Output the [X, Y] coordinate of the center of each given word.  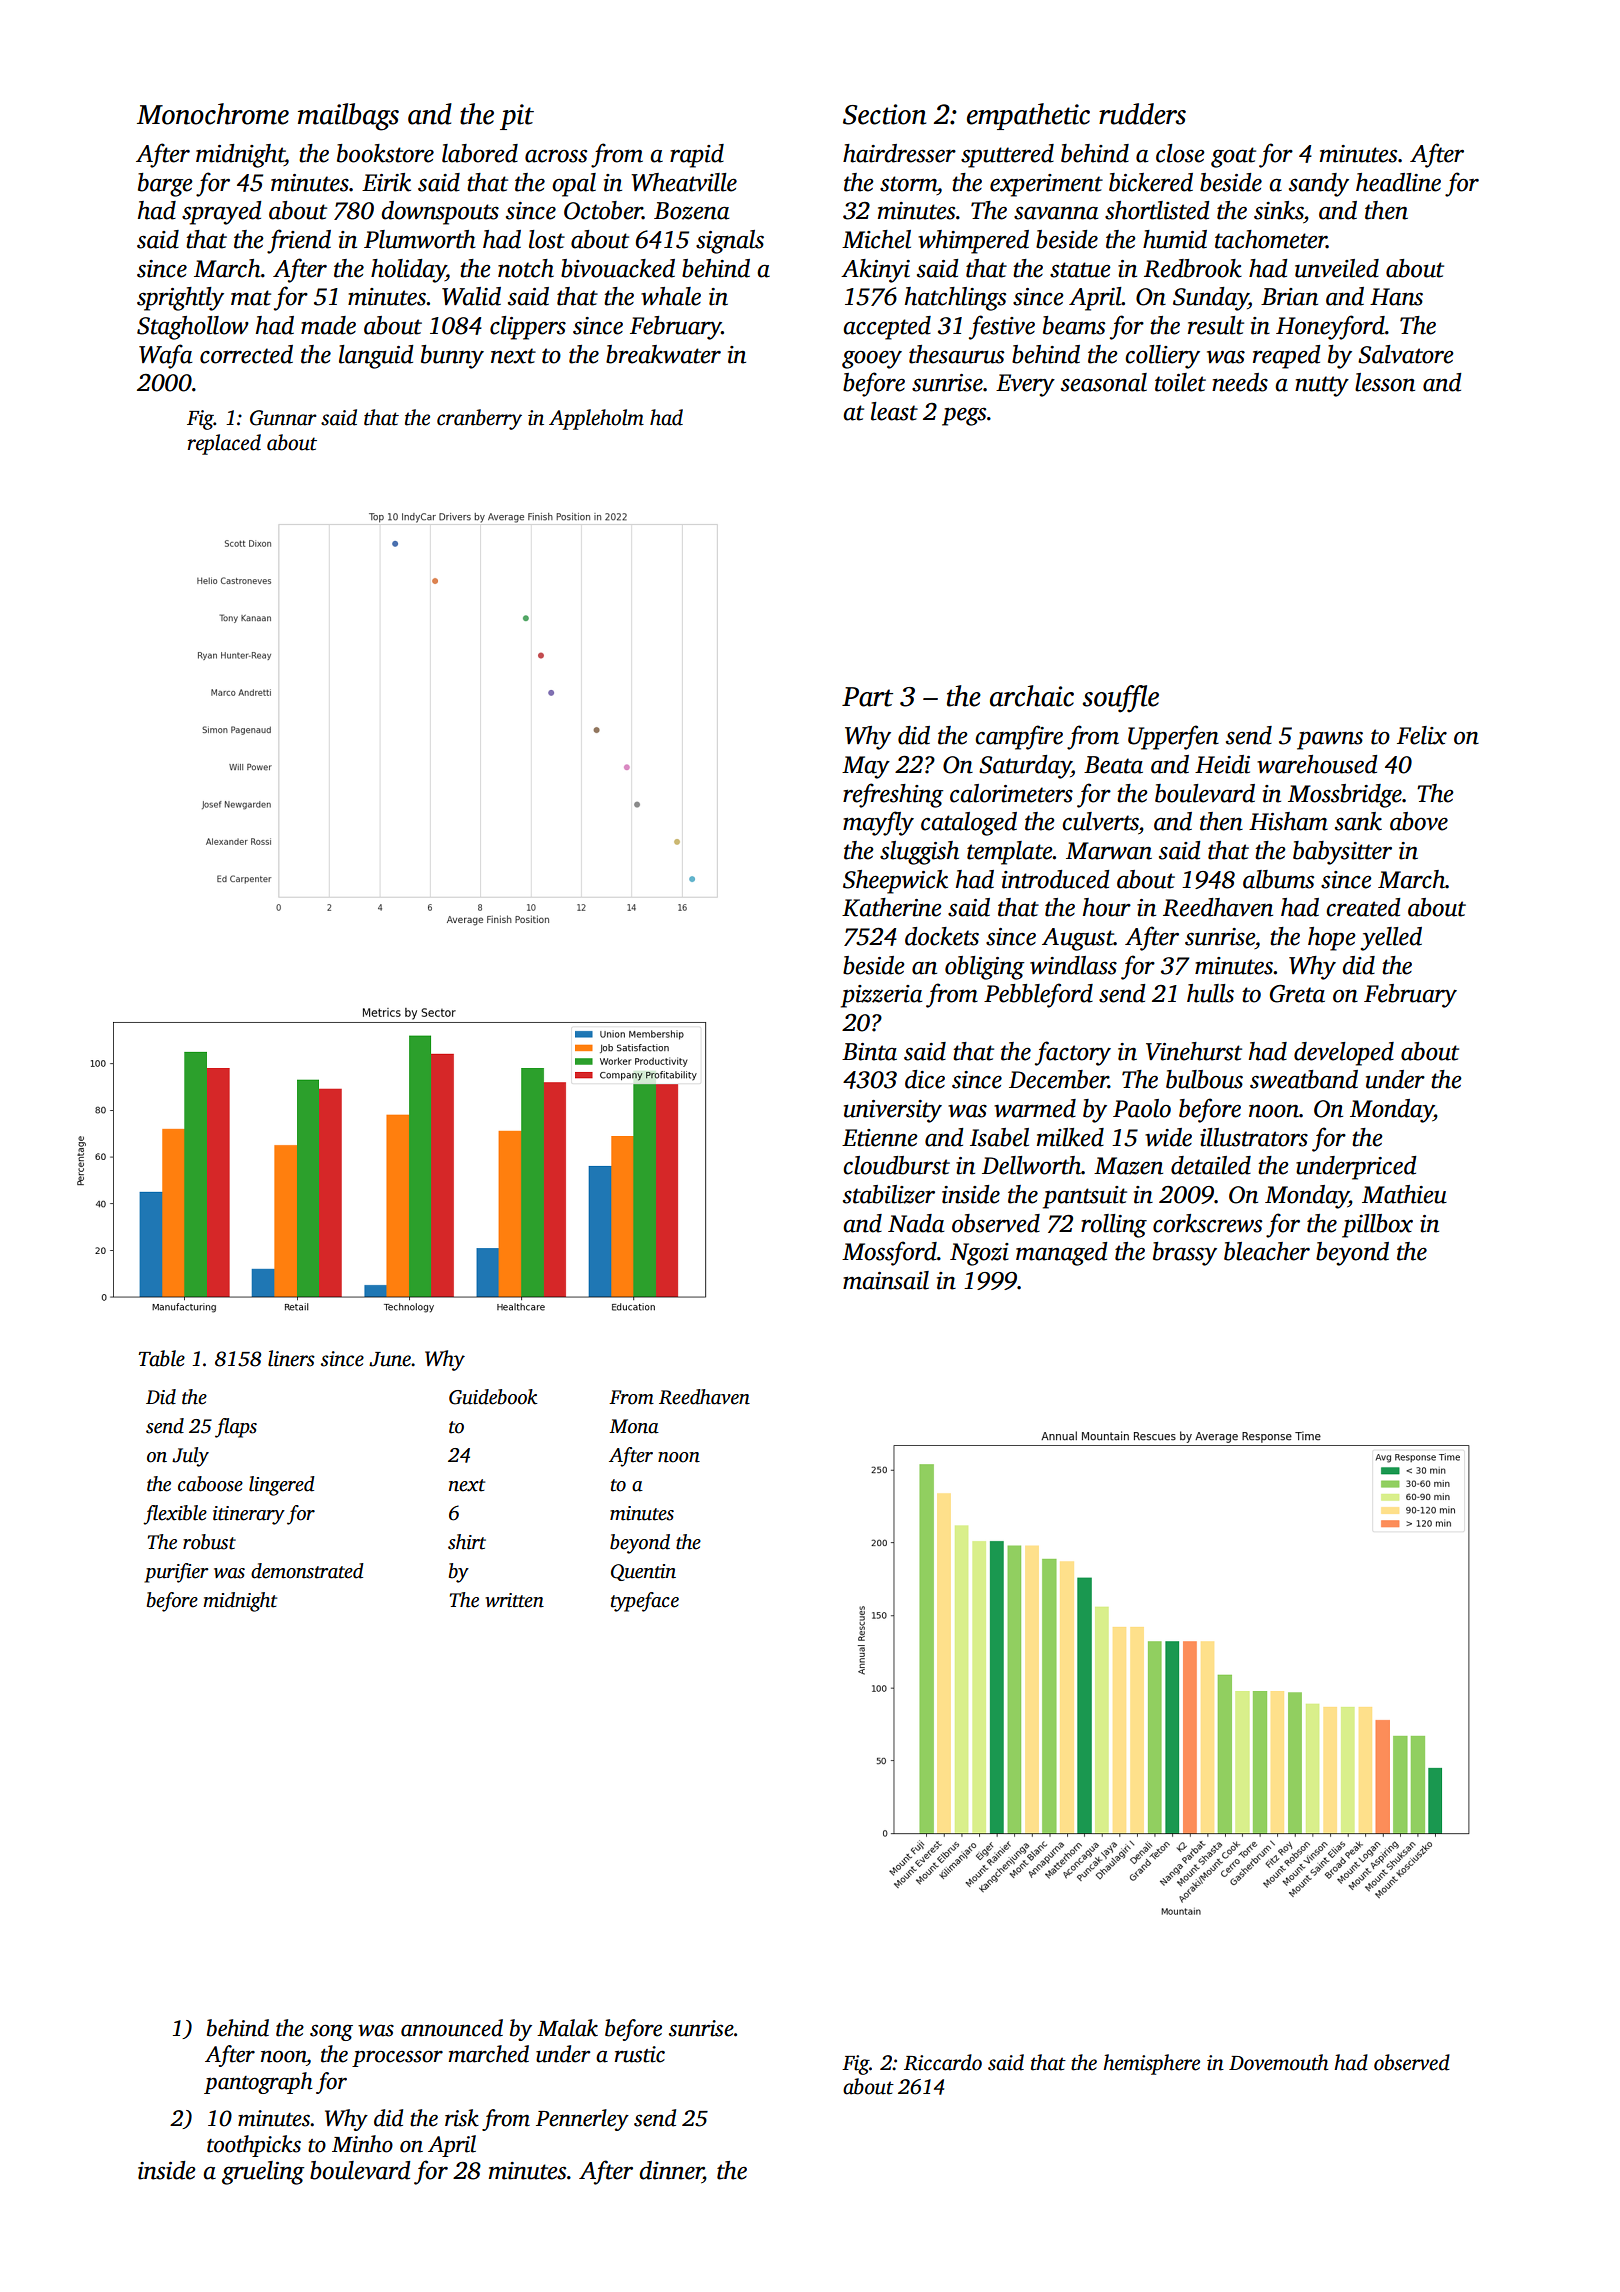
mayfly [878, 823]
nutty [1322, 386]
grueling [263, 2173]
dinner [671, 2170]
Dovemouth [1278, 2062]
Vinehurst [1194, 1051]
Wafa [165, 356]
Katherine [892, 907]
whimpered [973, 242]
